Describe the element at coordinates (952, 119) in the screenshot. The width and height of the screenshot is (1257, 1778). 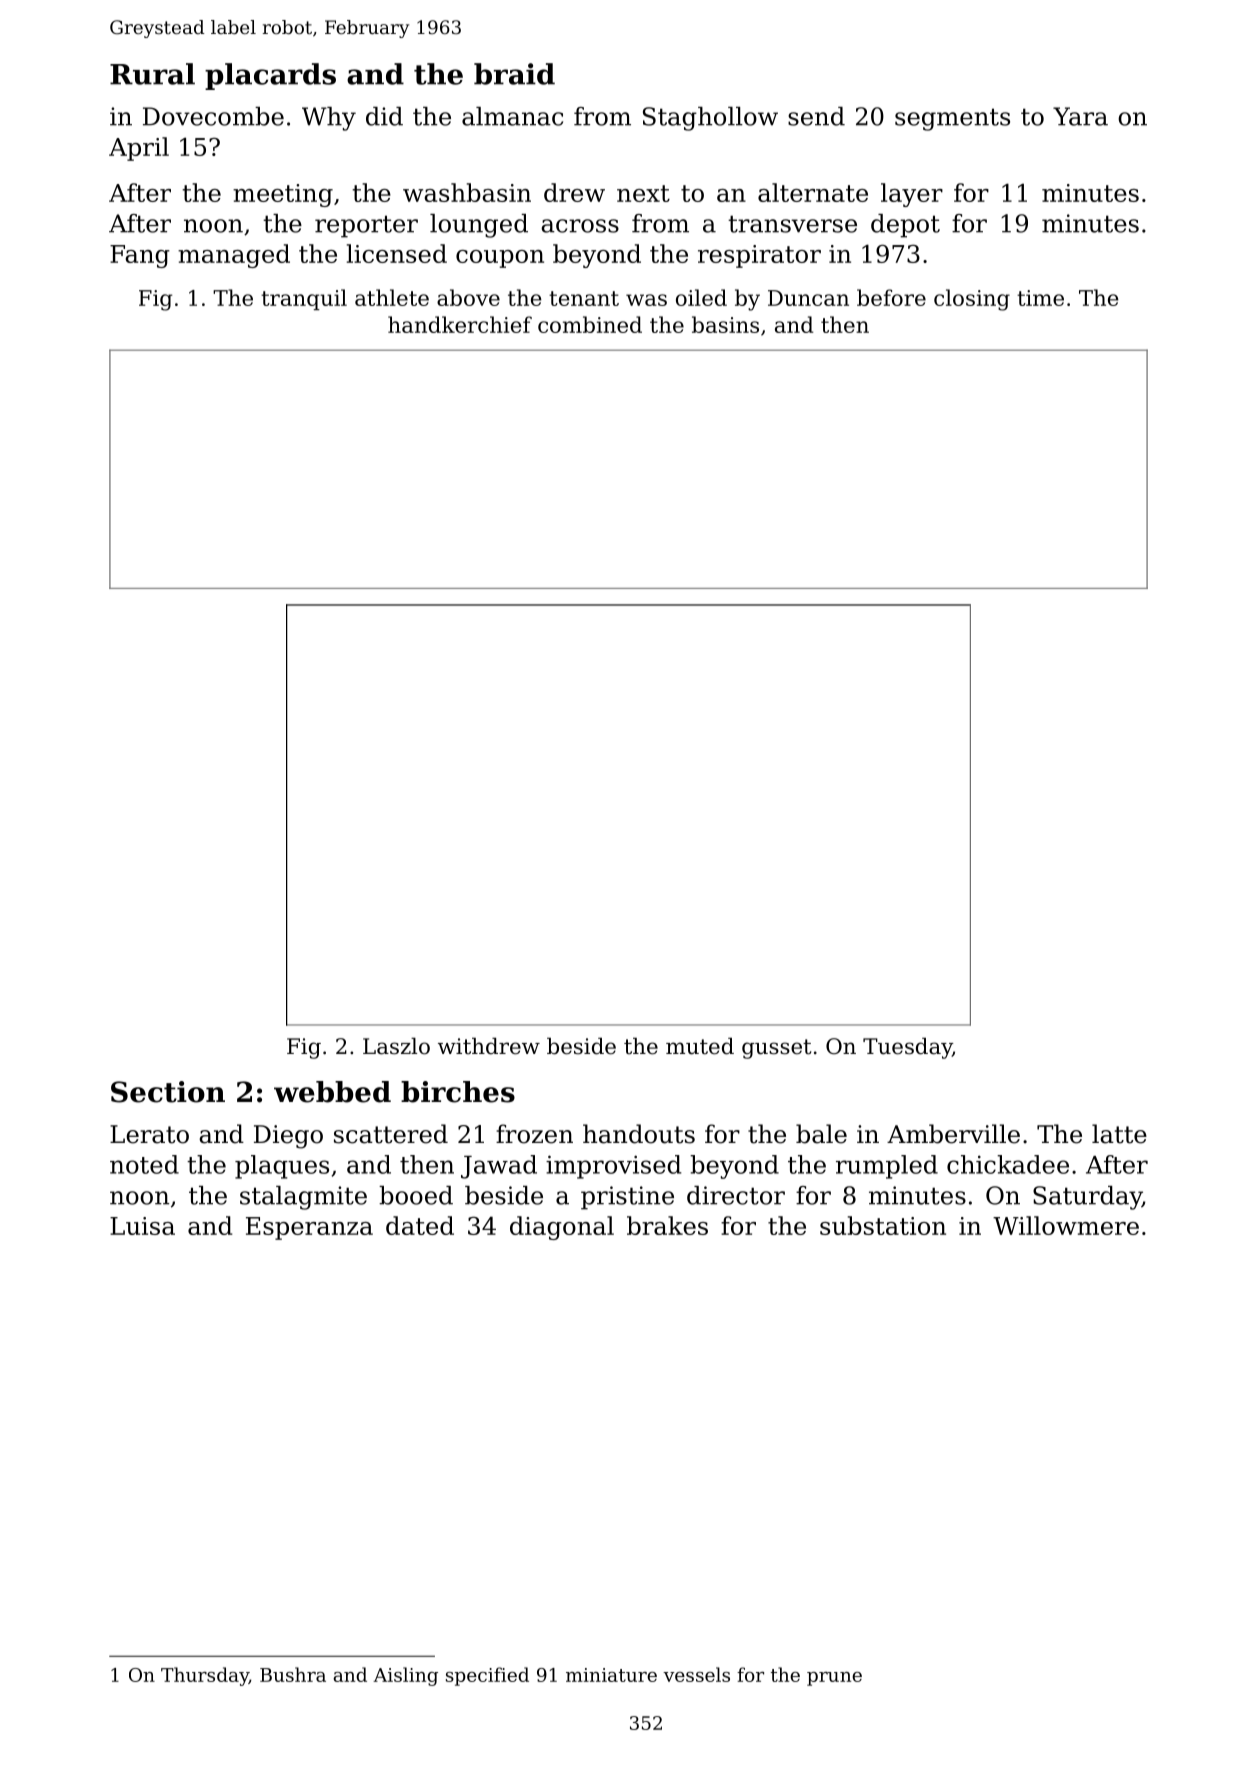
I see `segments` at that location.
